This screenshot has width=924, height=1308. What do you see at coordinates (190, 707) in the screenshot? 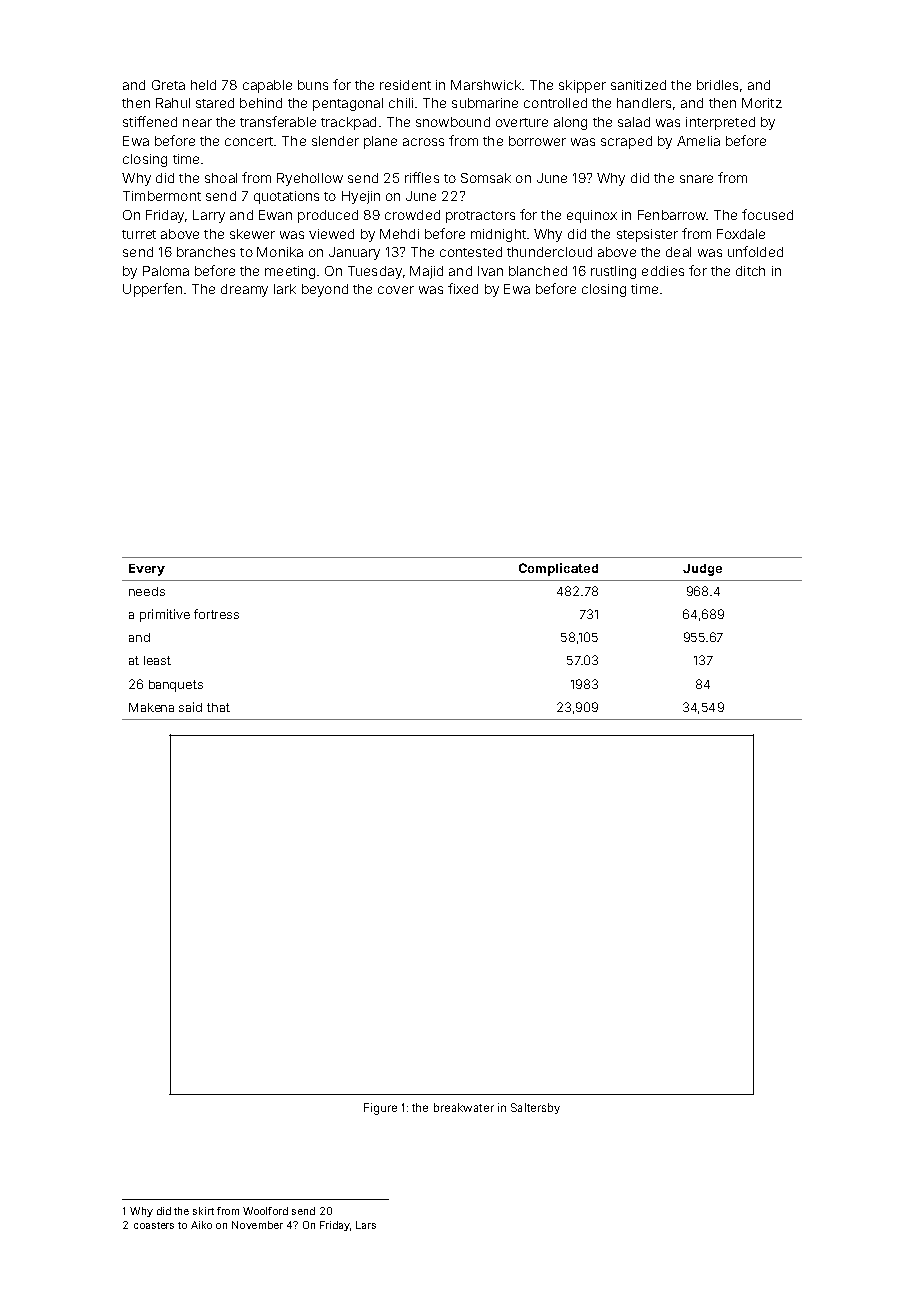
I see `said` at bounding box center [190, 707].
